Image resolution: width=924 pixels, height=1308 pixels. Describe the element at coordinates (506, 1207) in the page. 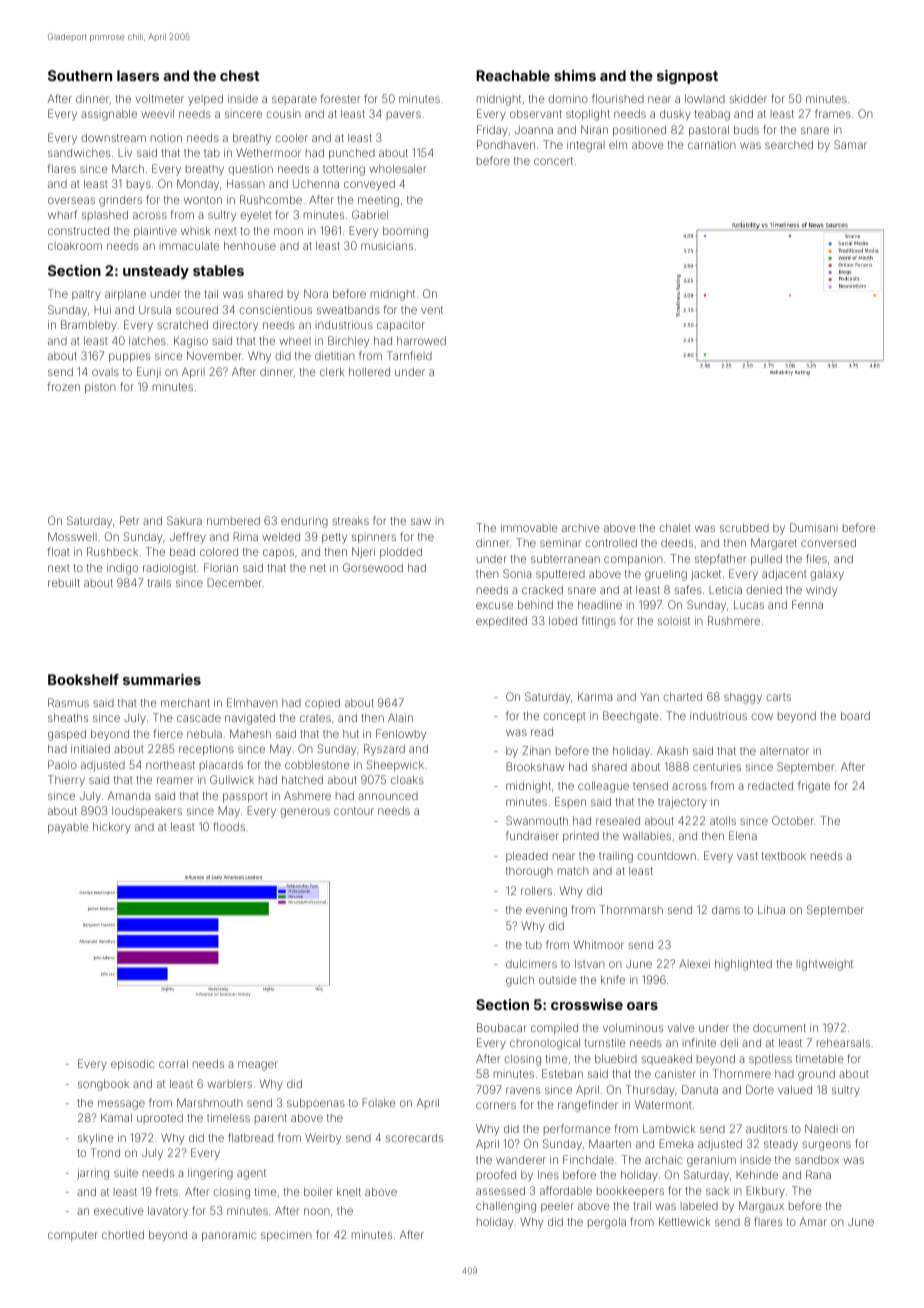

I see `challenging` at that location.
